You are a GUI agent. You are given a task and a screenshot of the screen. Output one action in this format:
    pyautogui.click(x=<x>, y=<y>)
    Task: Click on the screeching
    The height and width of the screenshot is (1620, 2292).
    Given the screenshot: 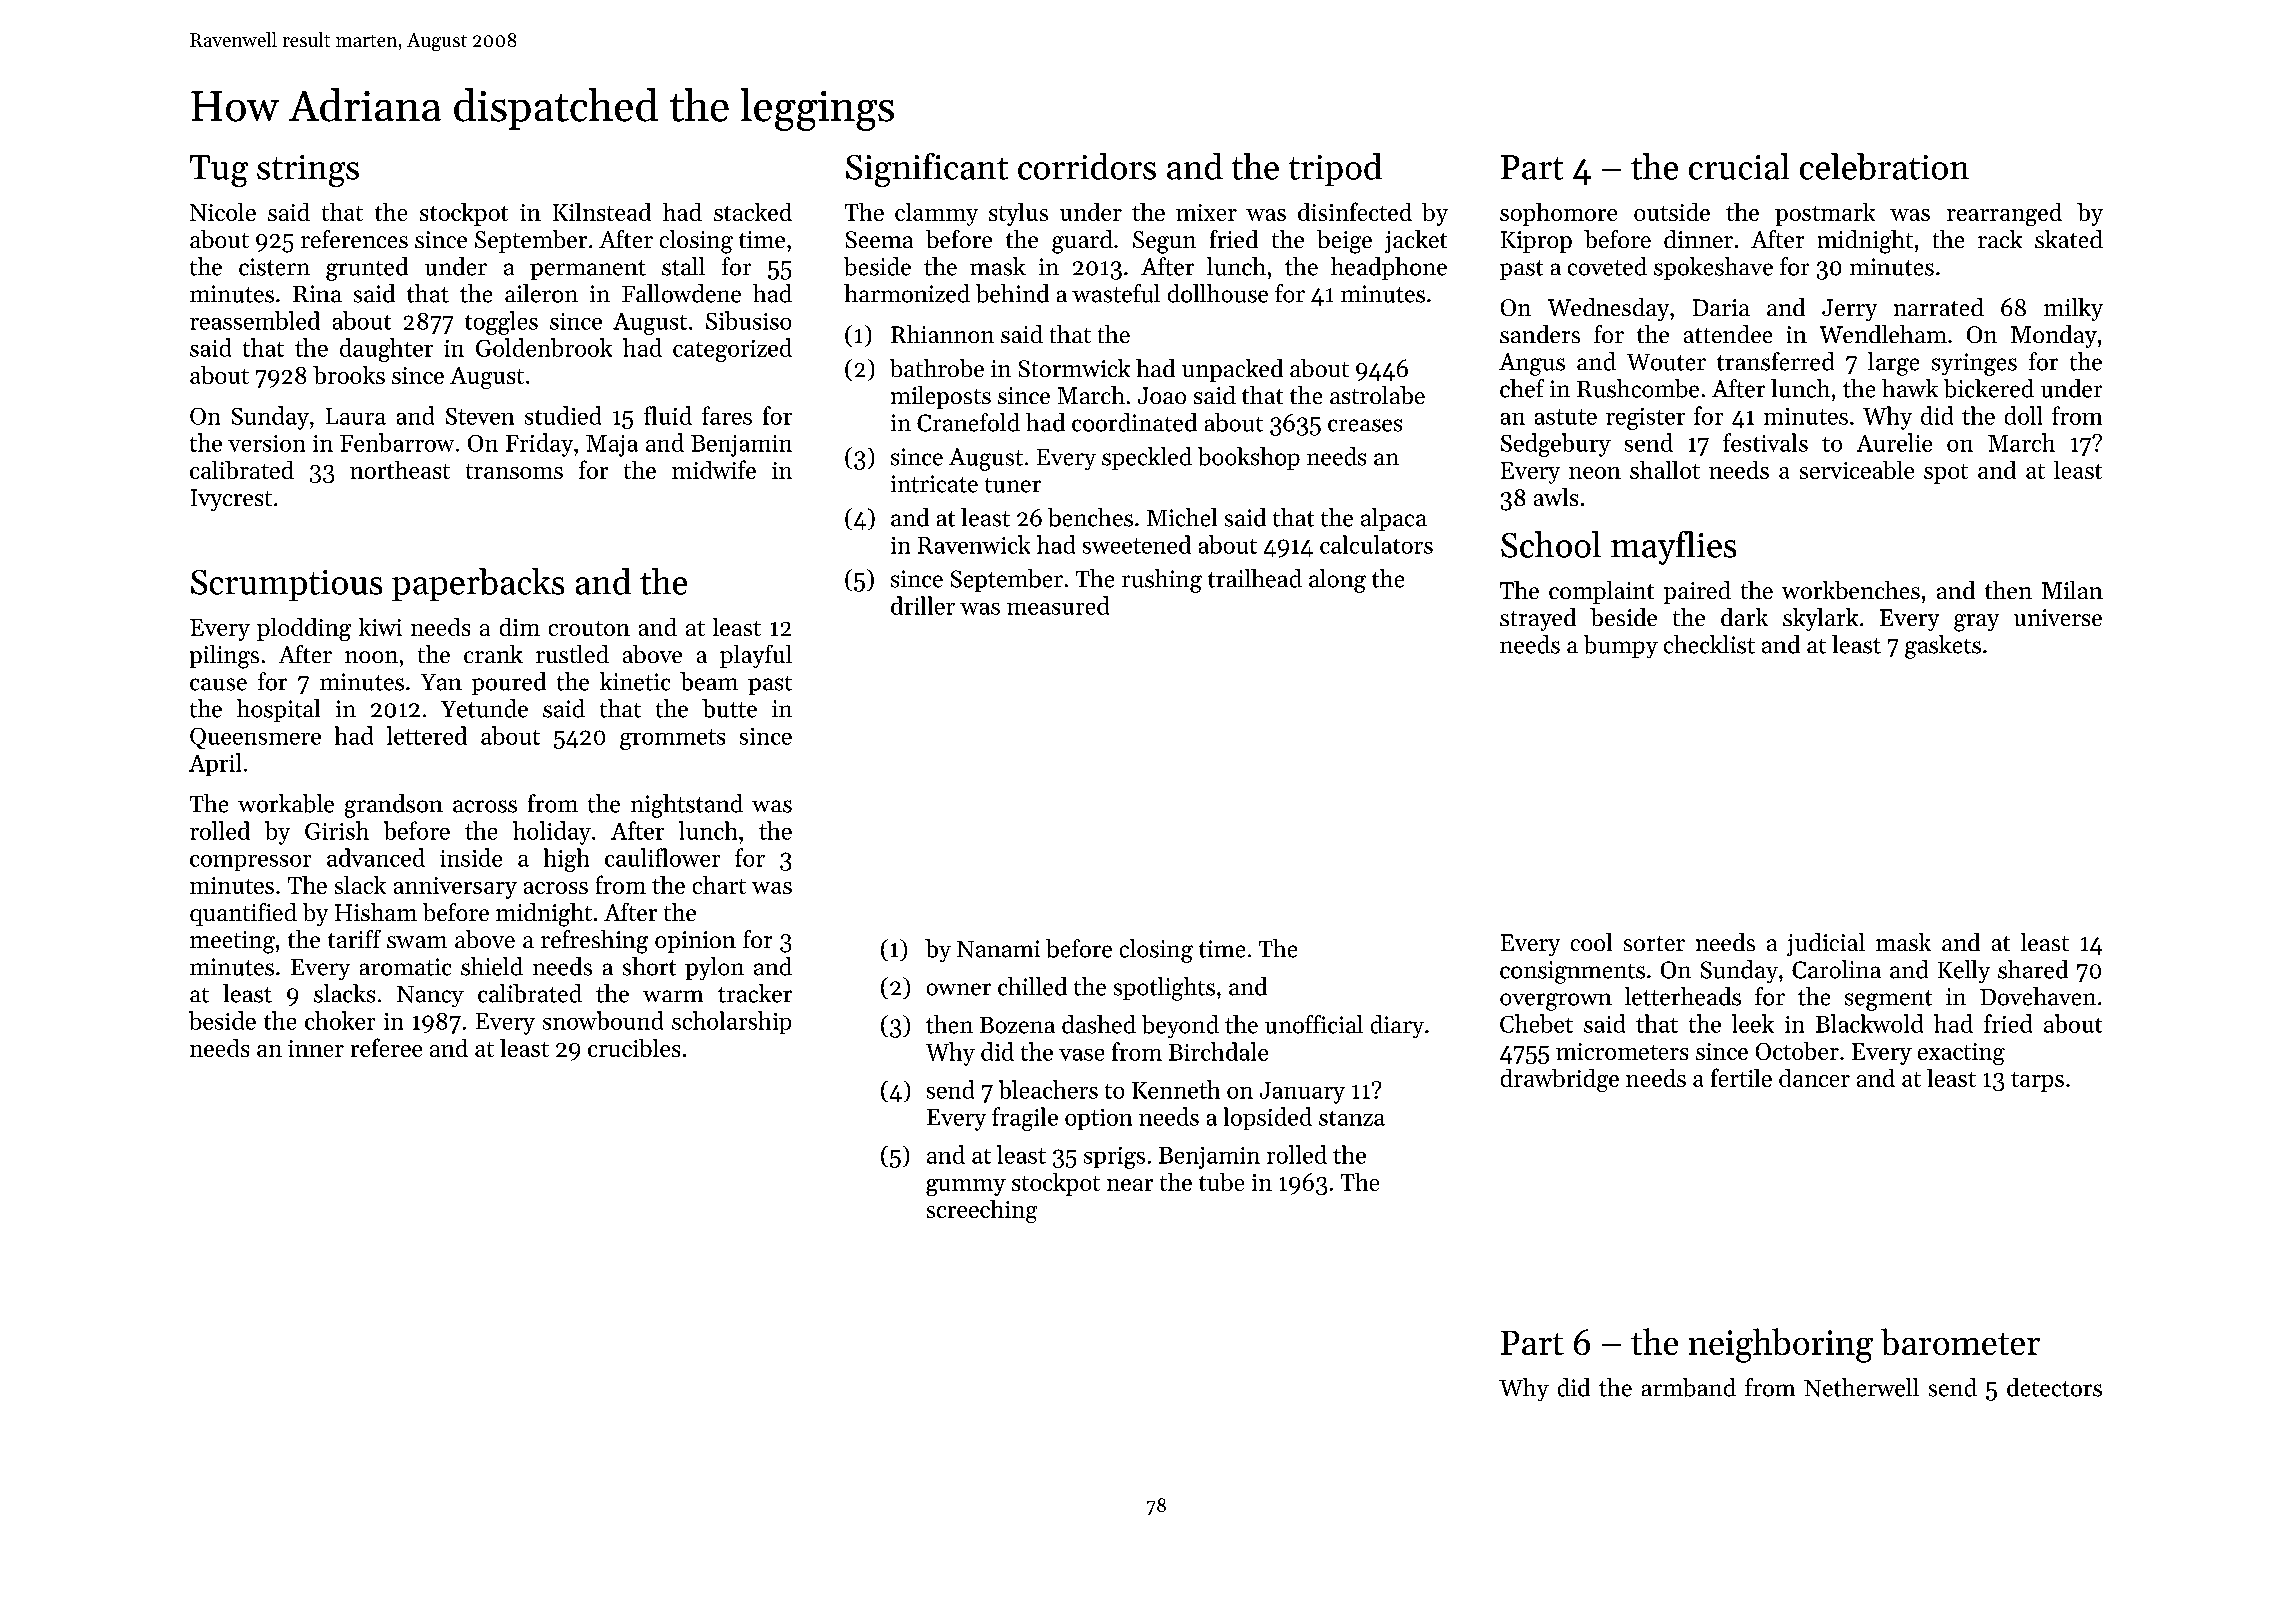 What is the action you would take?
    pyautogui.click(x=982, y=1211)
